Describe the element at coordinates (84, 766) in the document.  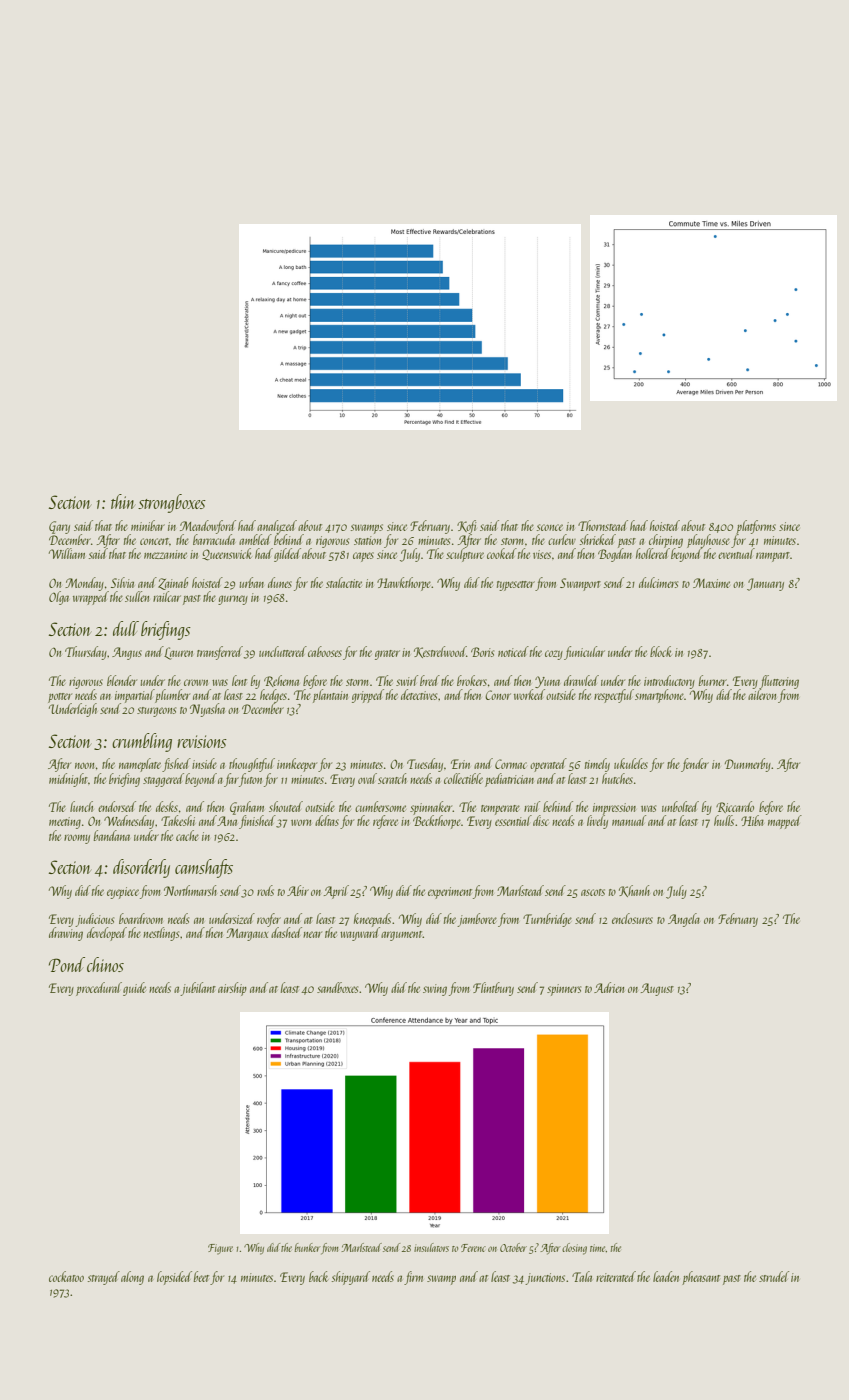
I see `noon` at that location.
